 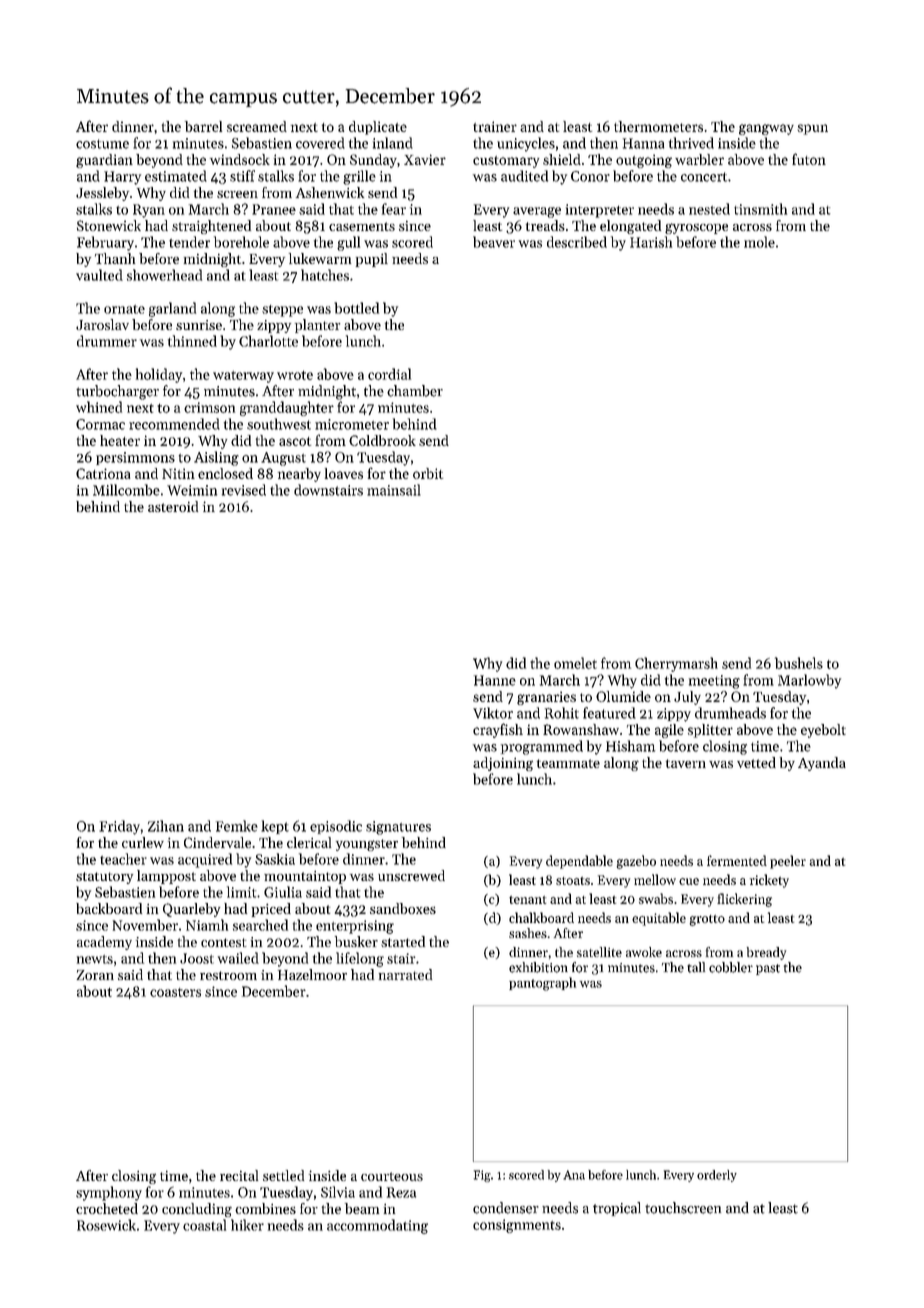 I want to click on vaulted, so click(x=99, y=275).
